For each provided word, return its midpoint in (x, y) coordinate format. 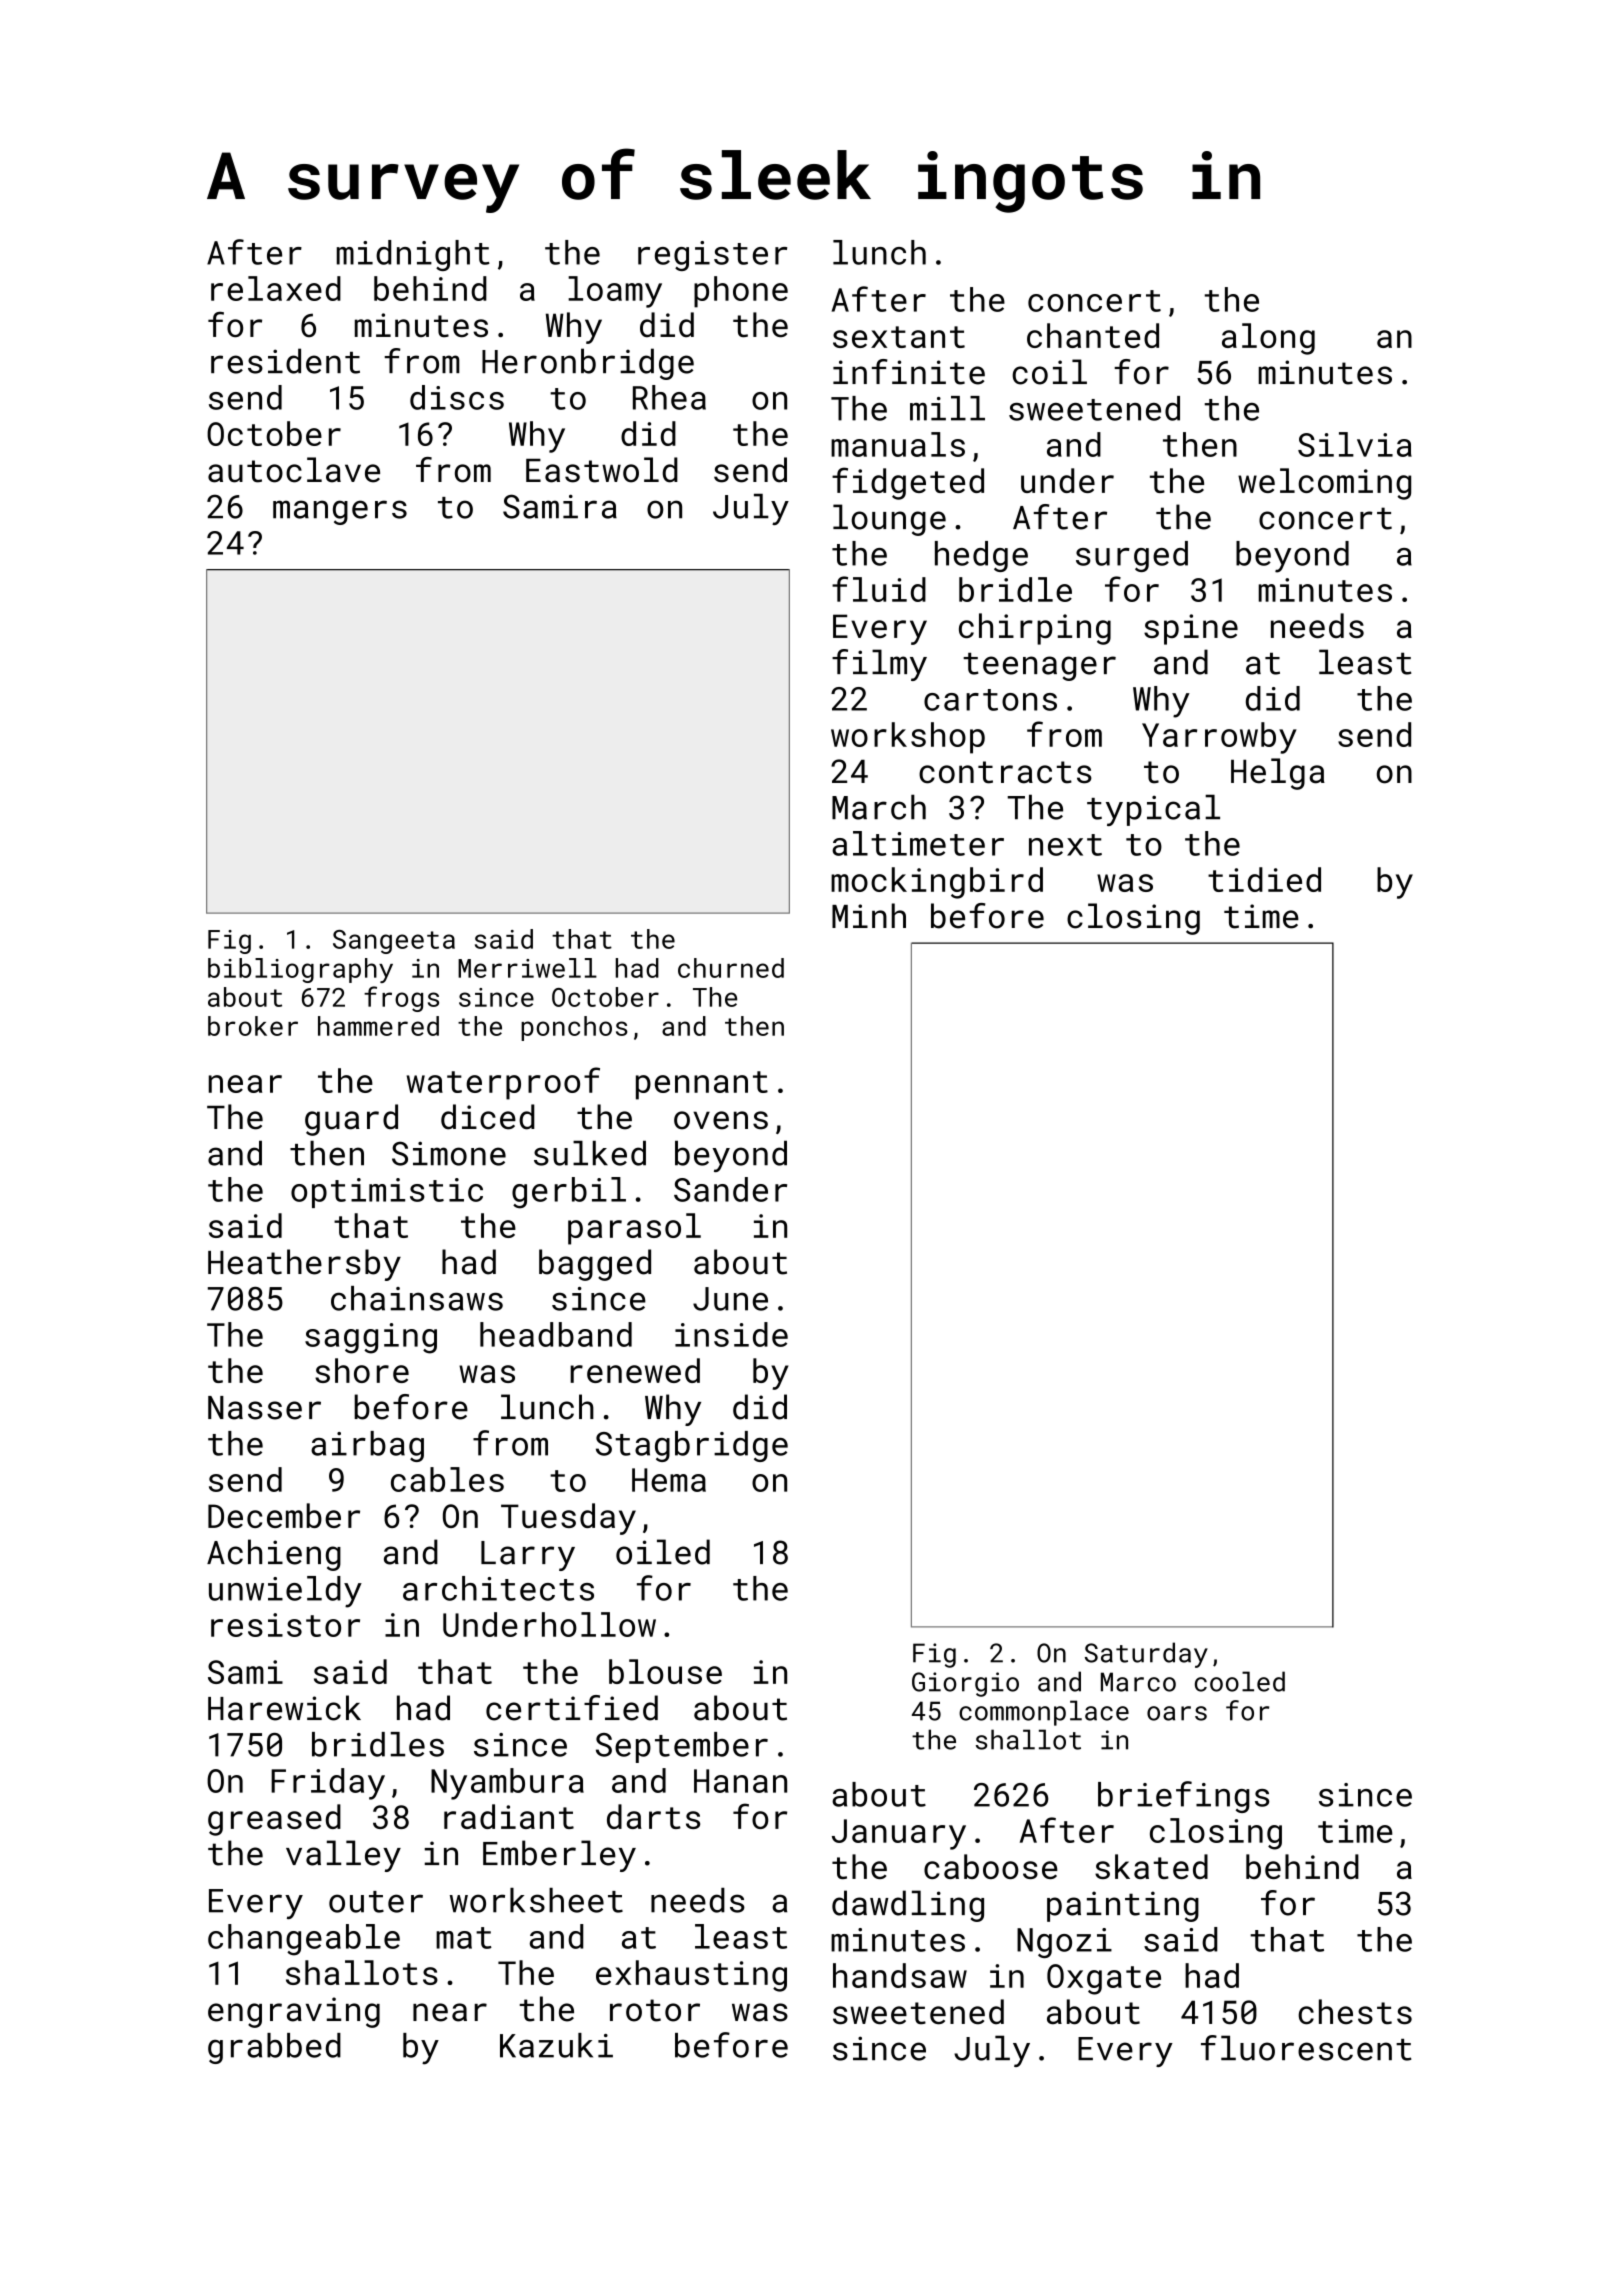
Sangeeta (394, 942)
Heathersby (304, 1265)
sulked (590, 1153)
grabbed (274, 2048)
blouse (665, 1671)
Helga (1278, 774)
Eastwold (602, 470)
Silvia (1355, 444)
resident (285, 361)
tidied (1264, 879)
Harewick (284, 1708)
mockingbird (937, 883)
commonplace (1044, 1713)
